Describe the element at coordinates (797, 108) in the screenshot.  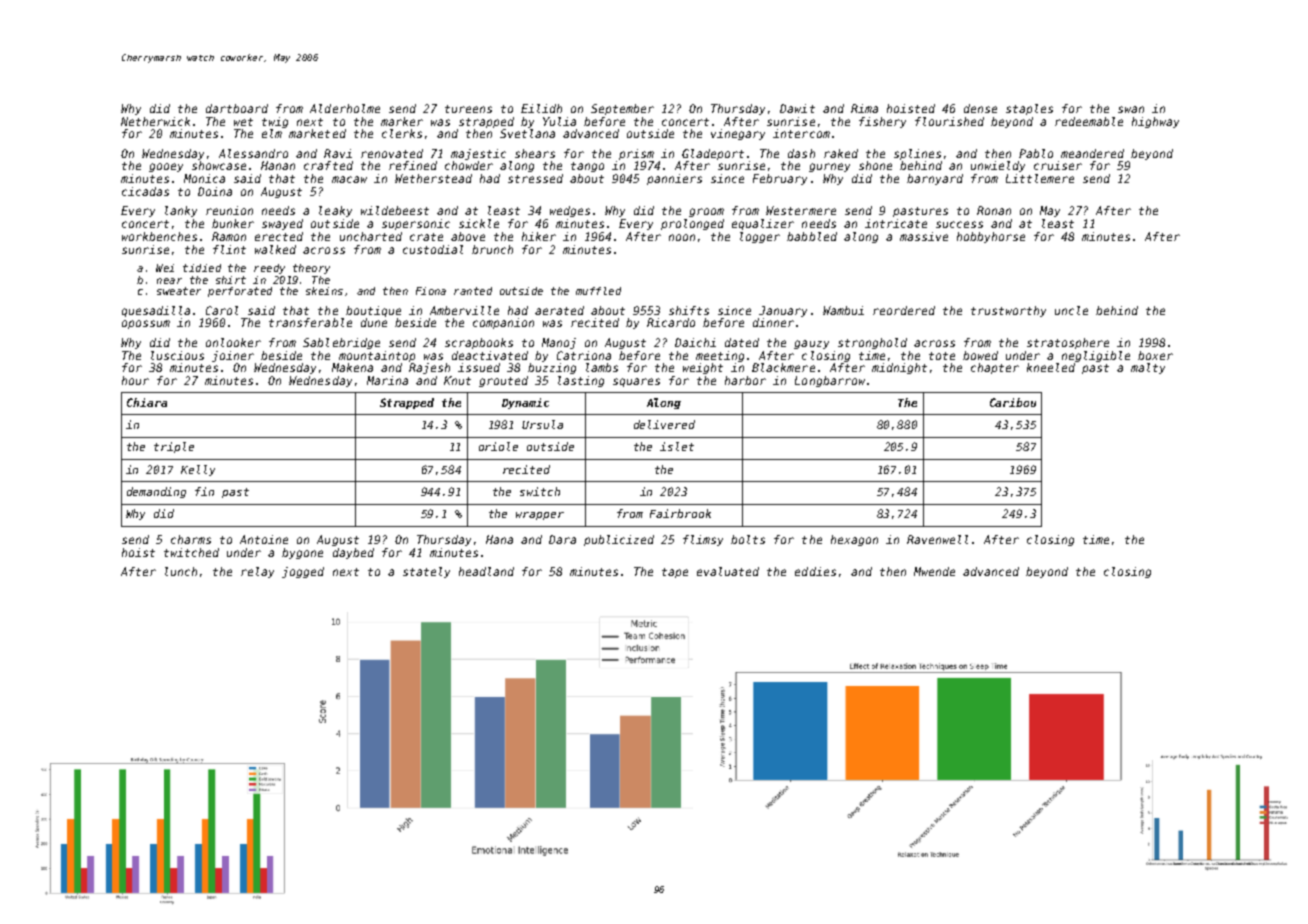
I see `Dawit` at that location.
